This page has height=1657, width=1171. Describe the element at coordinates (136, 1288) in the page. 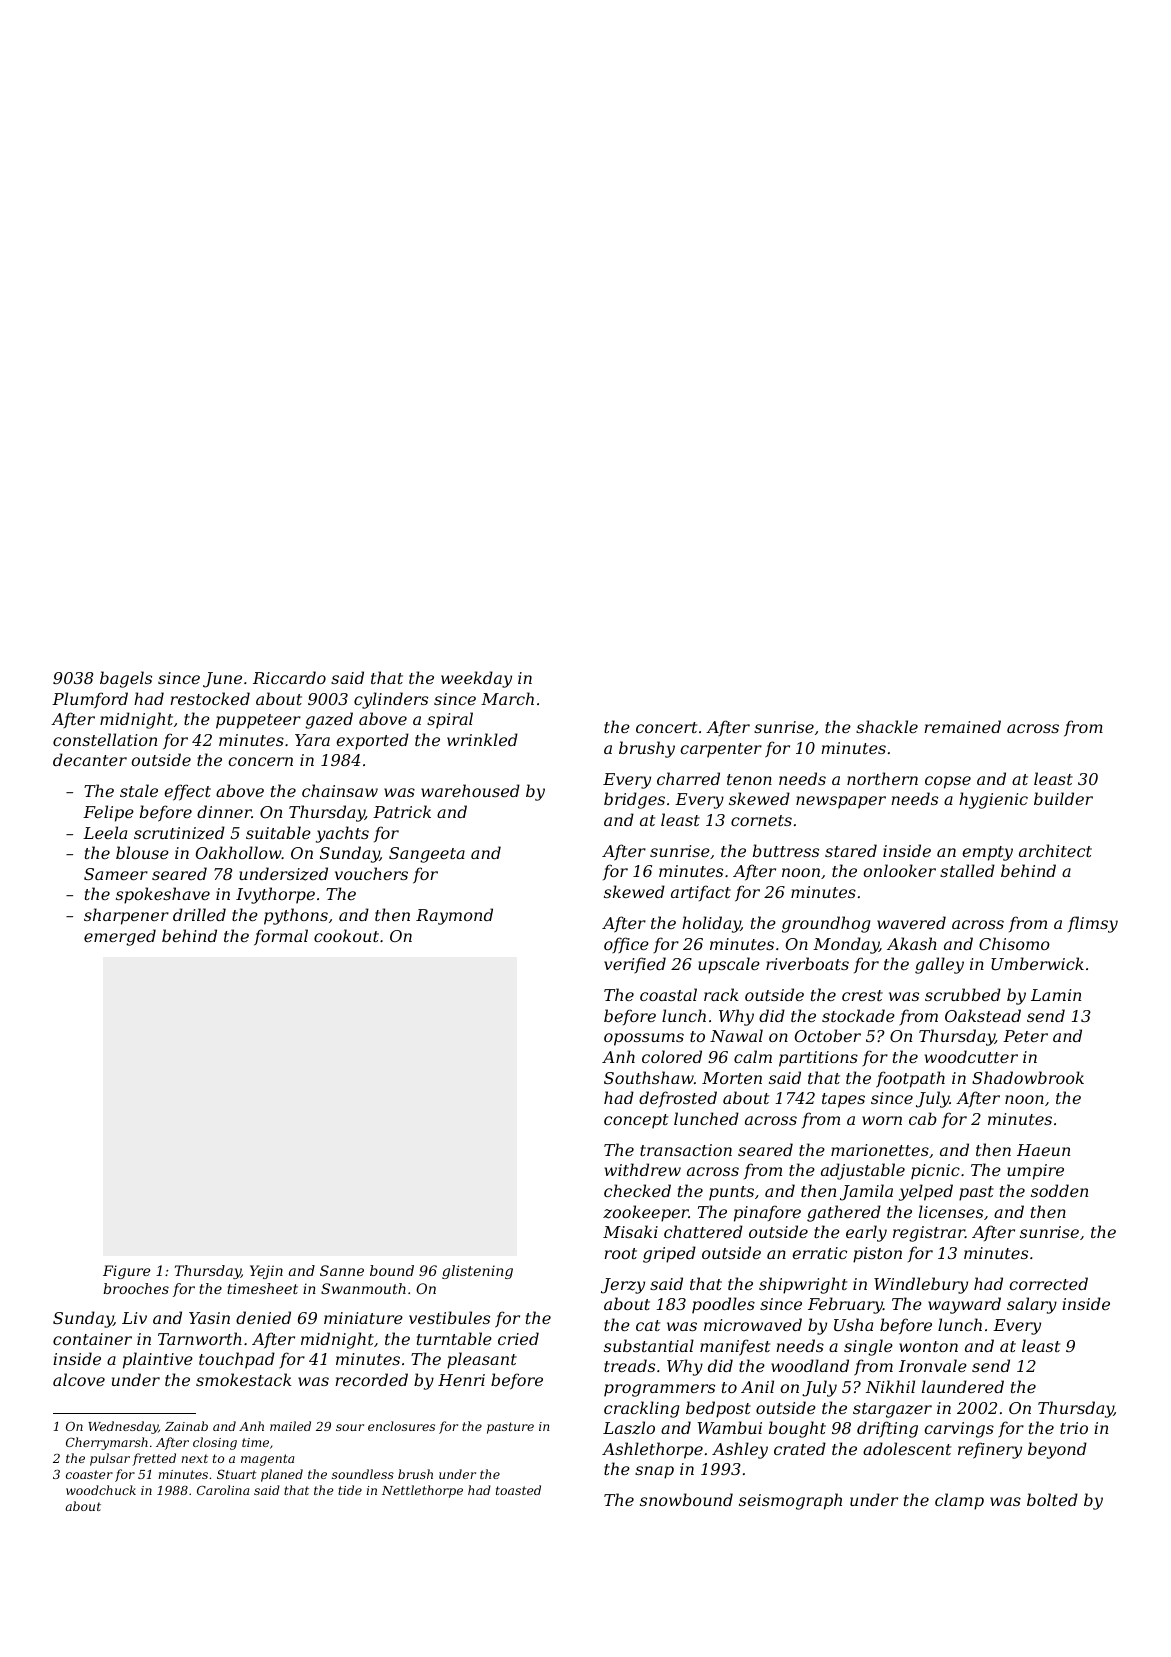

I see `brooches` at that location.
